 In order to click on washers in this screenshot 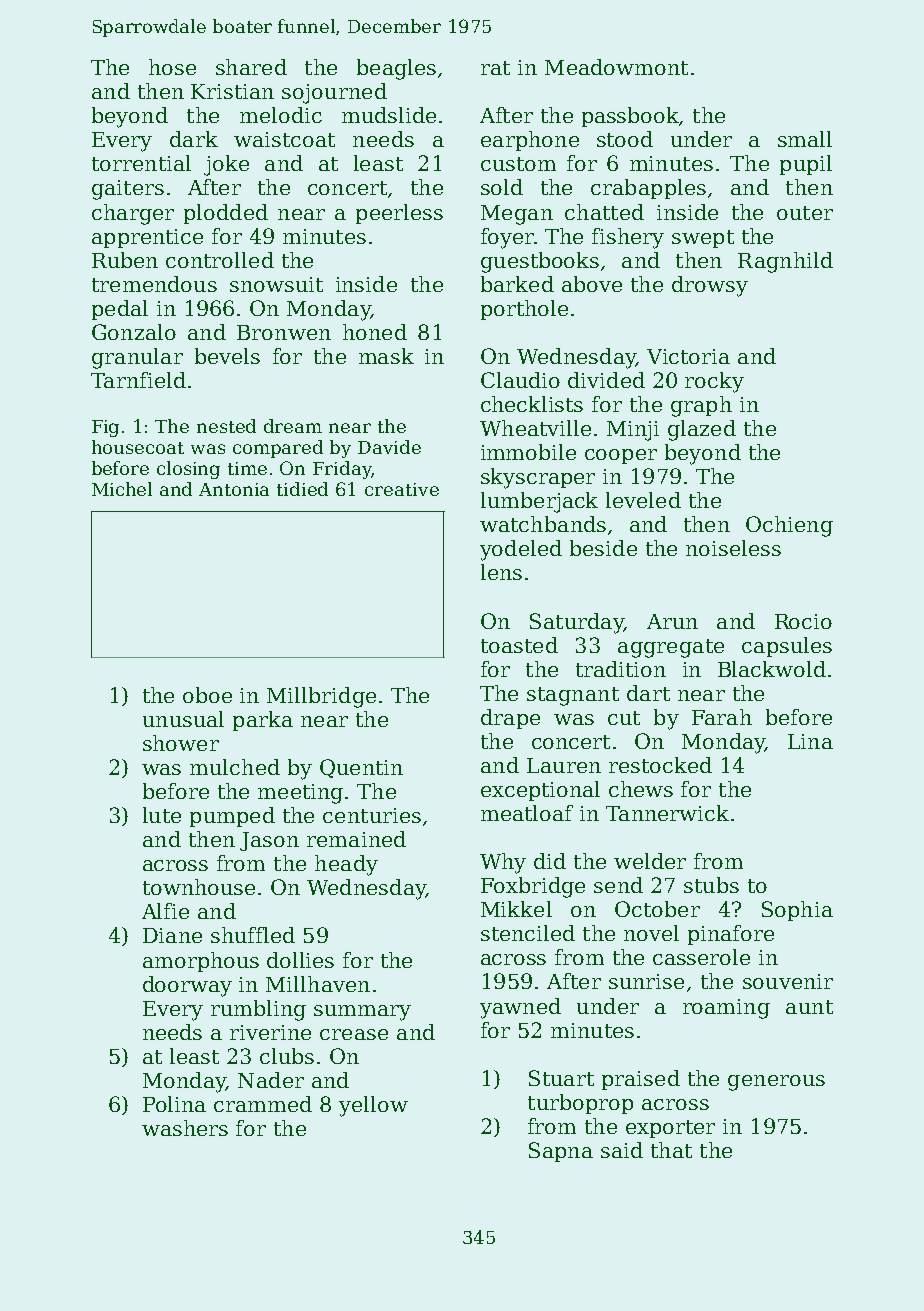, I will do `click(185, 1128)`.
